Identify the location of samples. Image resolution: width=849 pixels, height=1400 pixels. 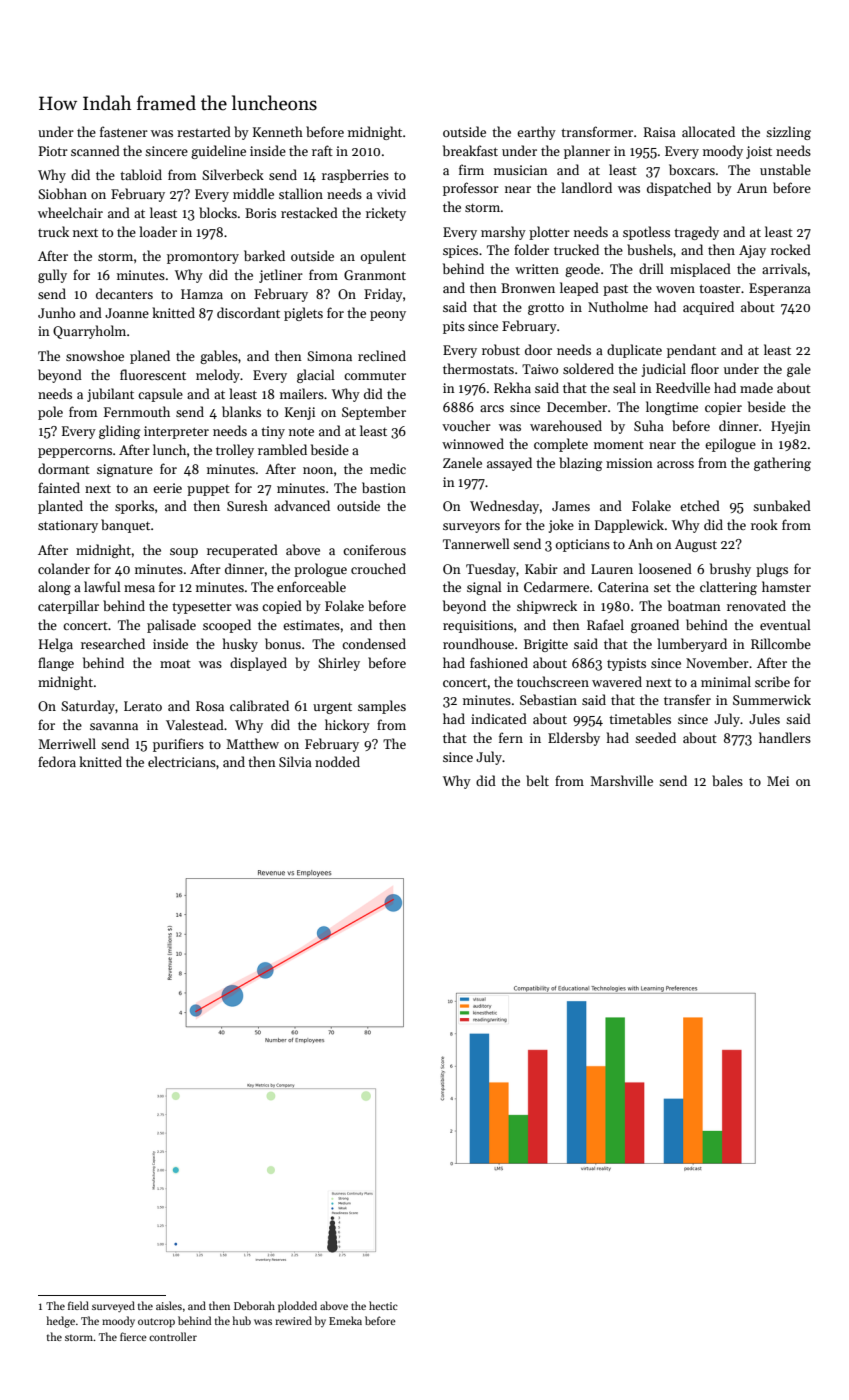
(382, 707).
